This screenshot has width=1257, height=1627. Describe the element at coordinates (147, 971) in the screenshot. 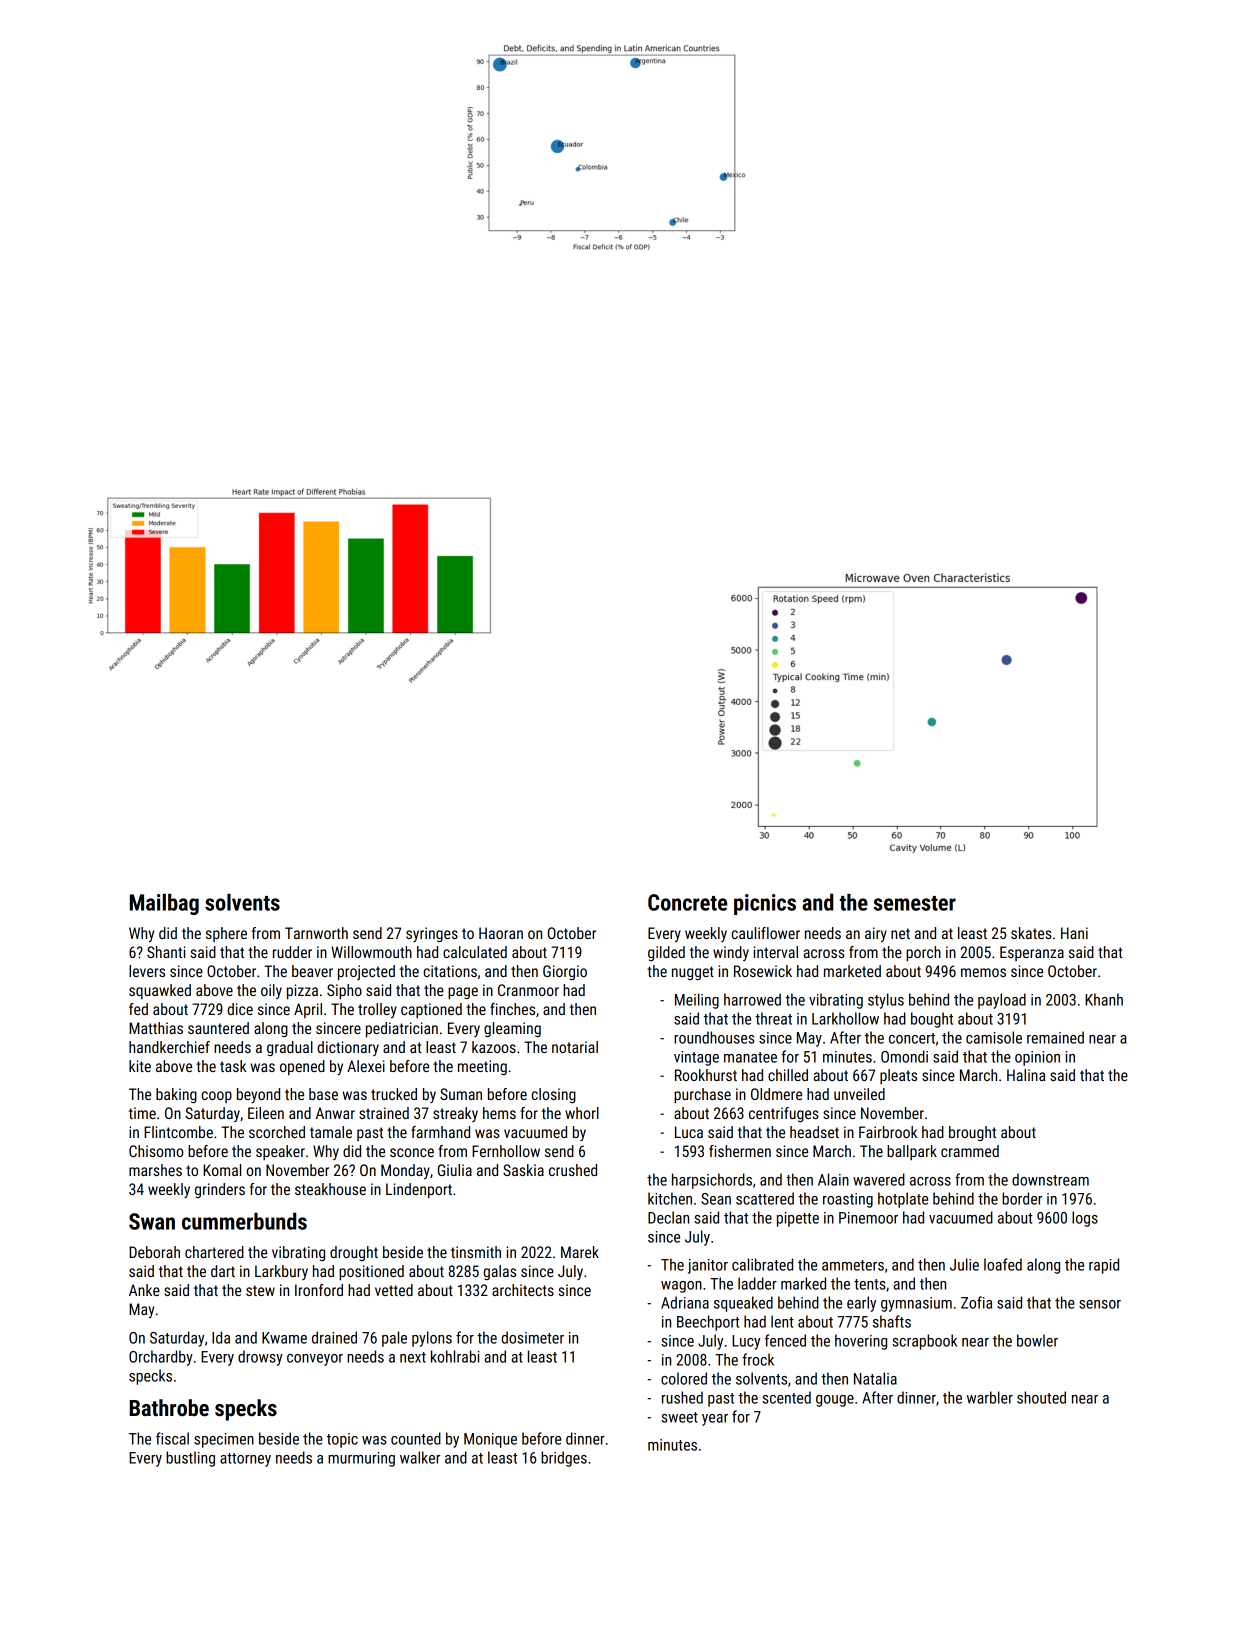

I see `levers` at that location.
